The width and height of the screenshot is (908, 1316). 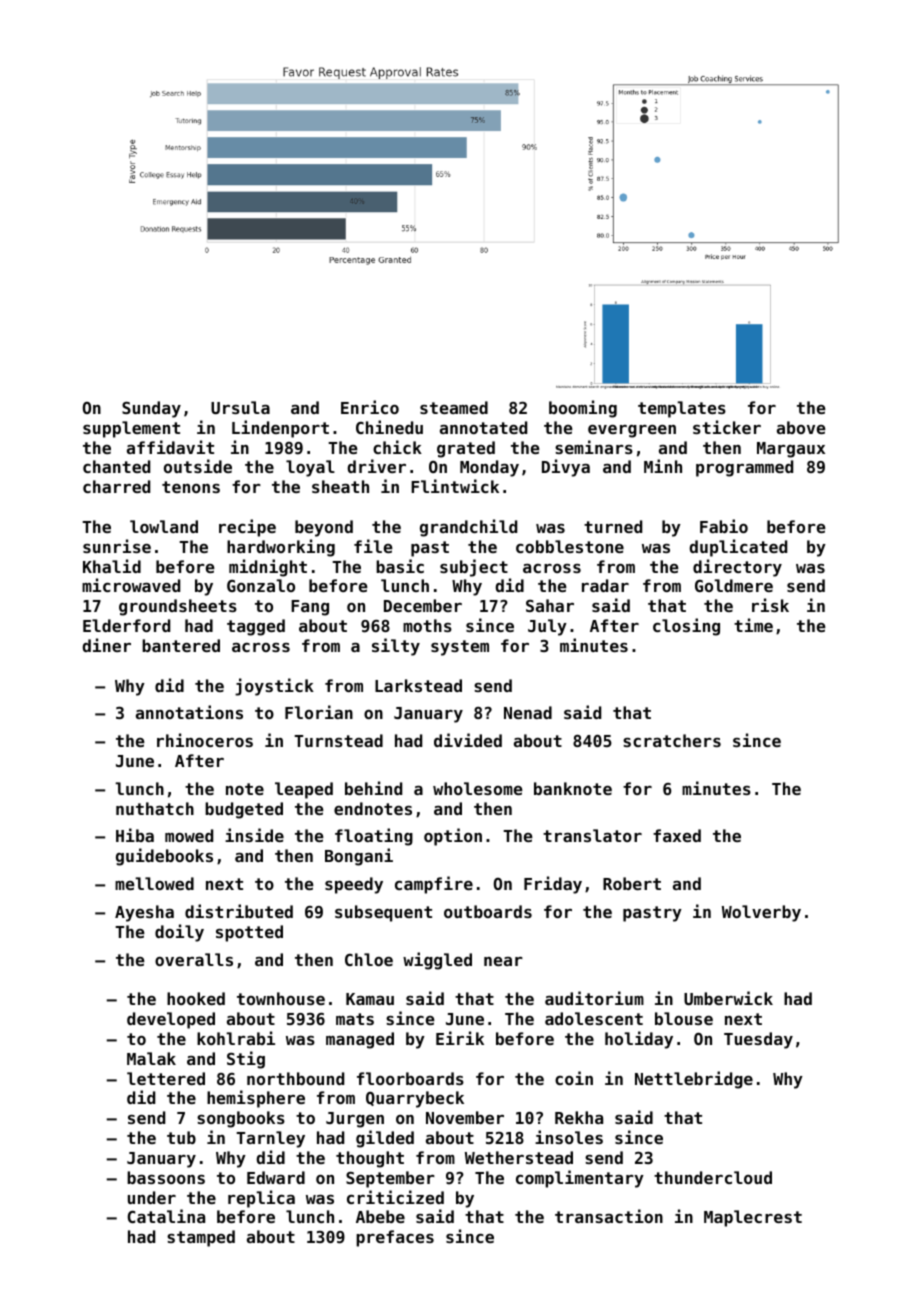 What do you see at coordinates (592, 835) in the screenshot?
I see `translator` at bounding box center [592, 835].
